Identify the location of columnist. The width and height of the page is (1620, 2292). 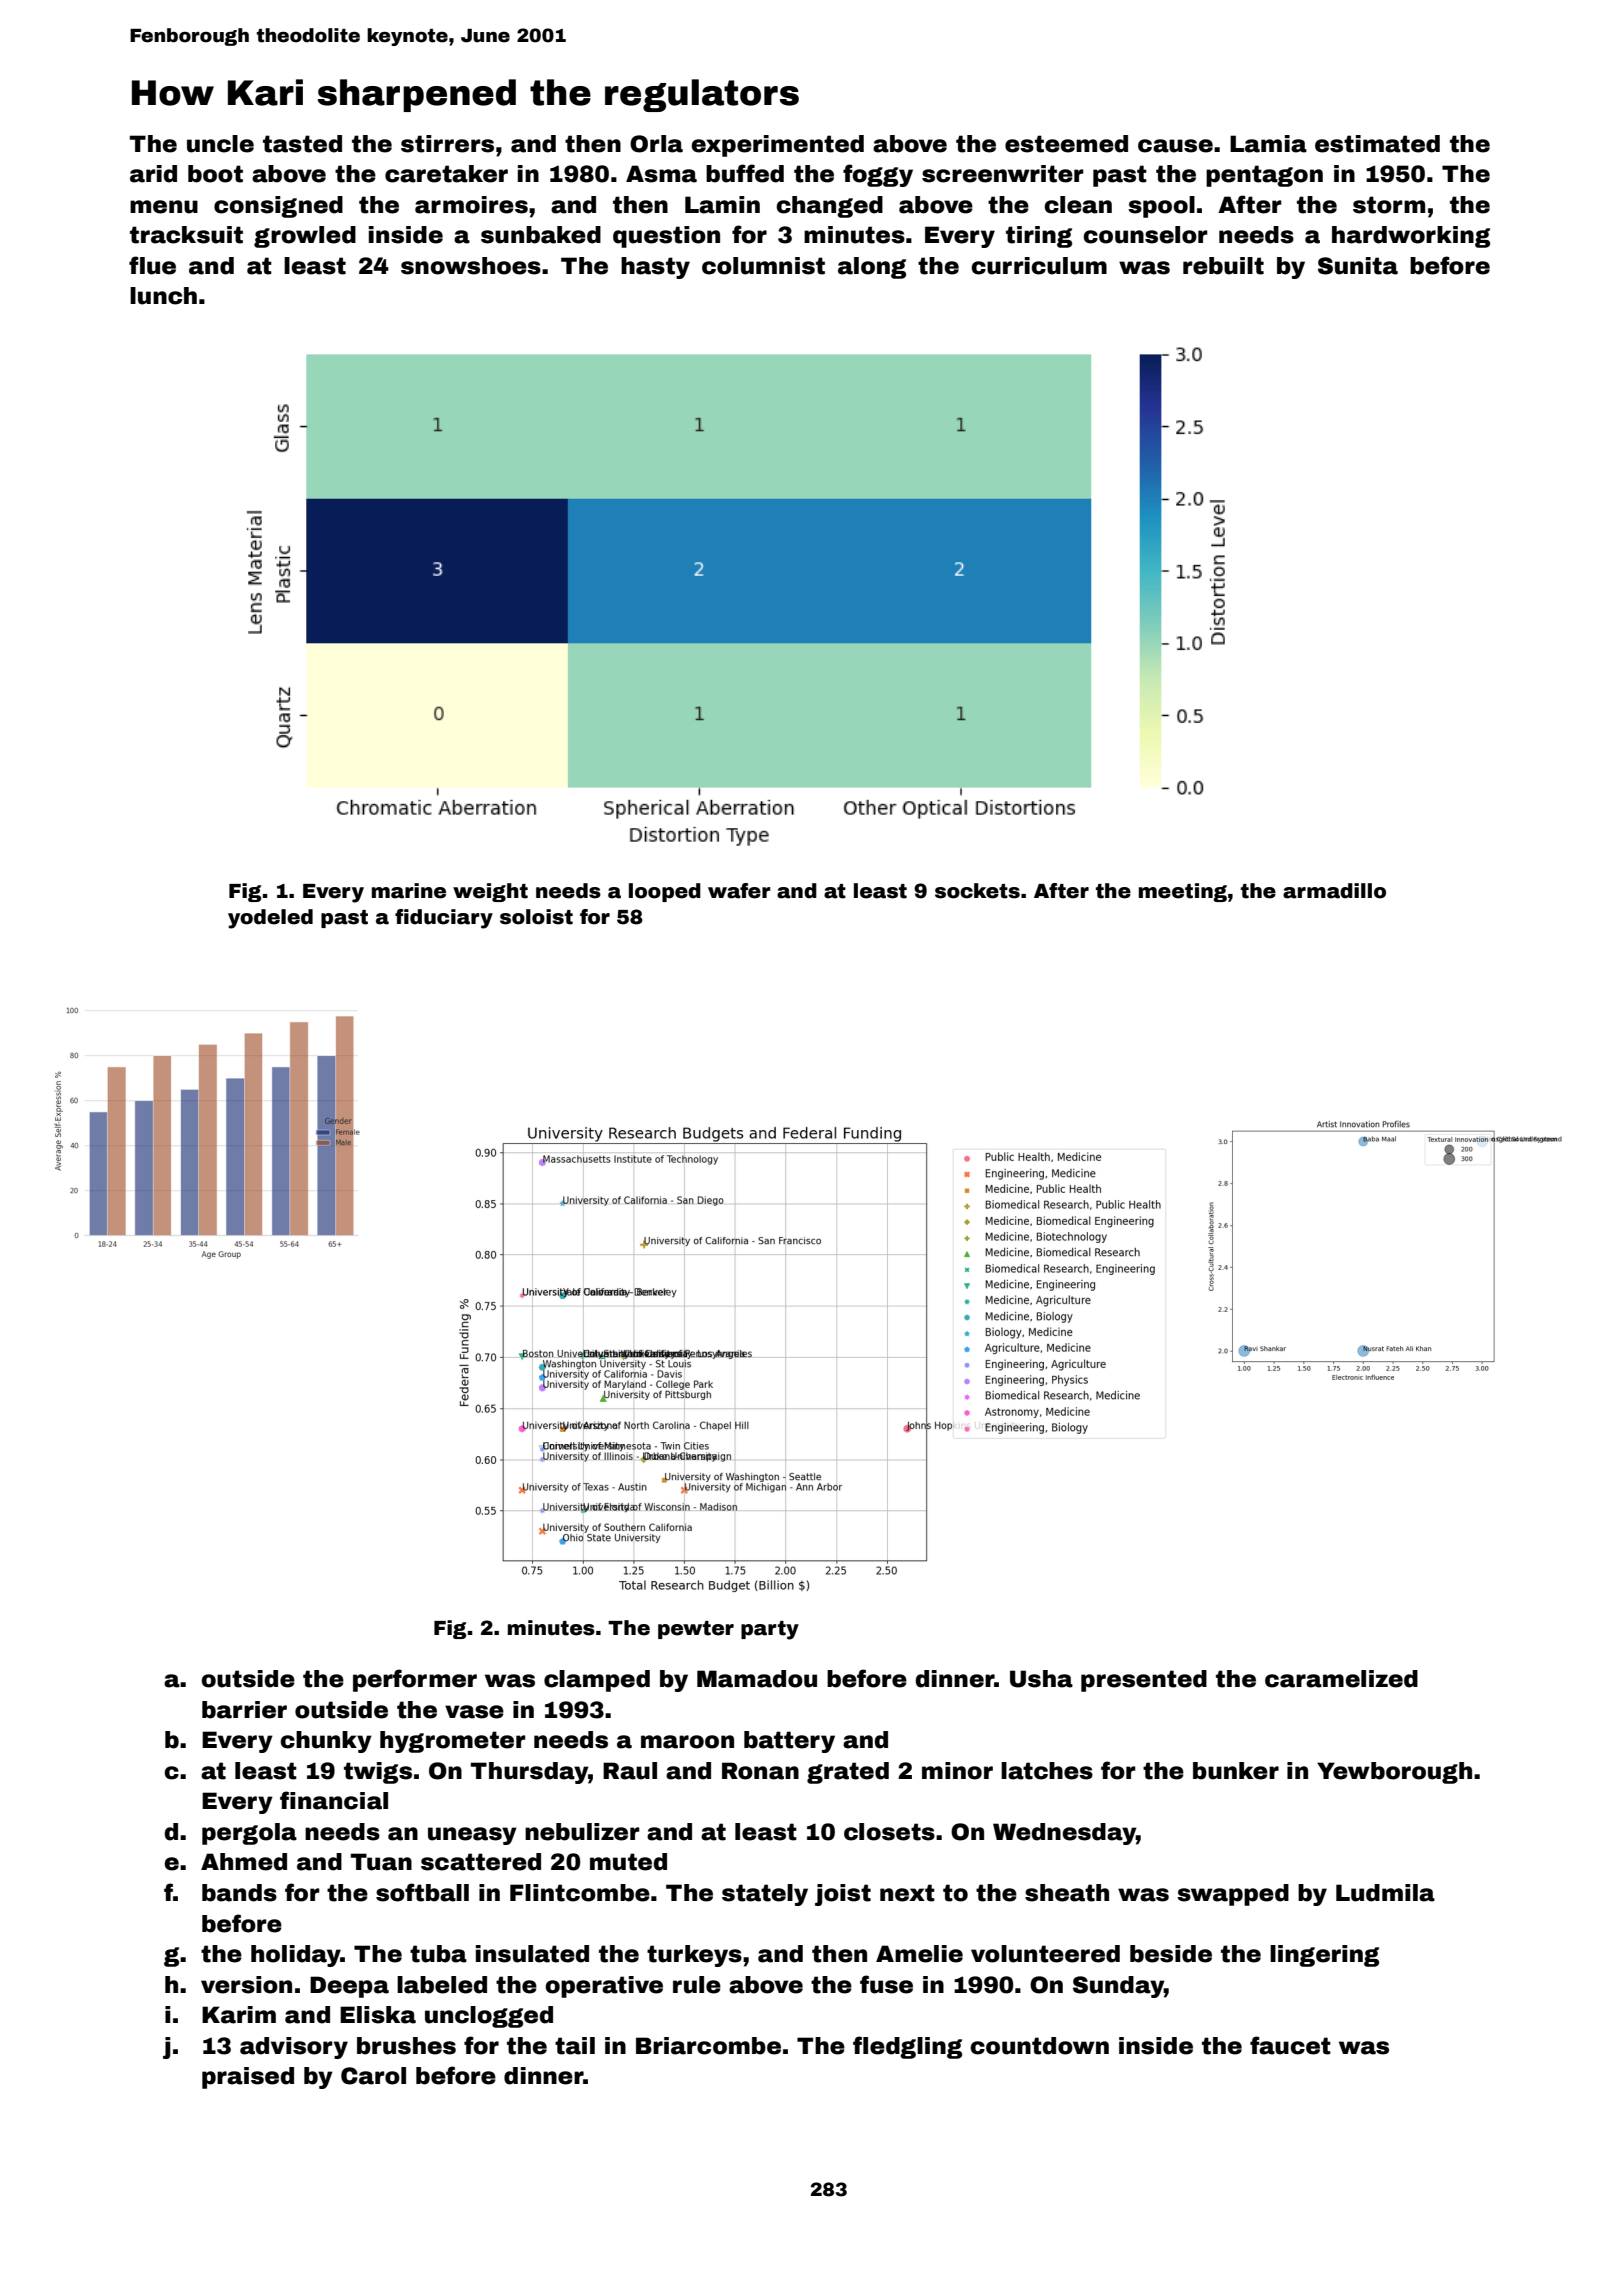
(763, 266).
